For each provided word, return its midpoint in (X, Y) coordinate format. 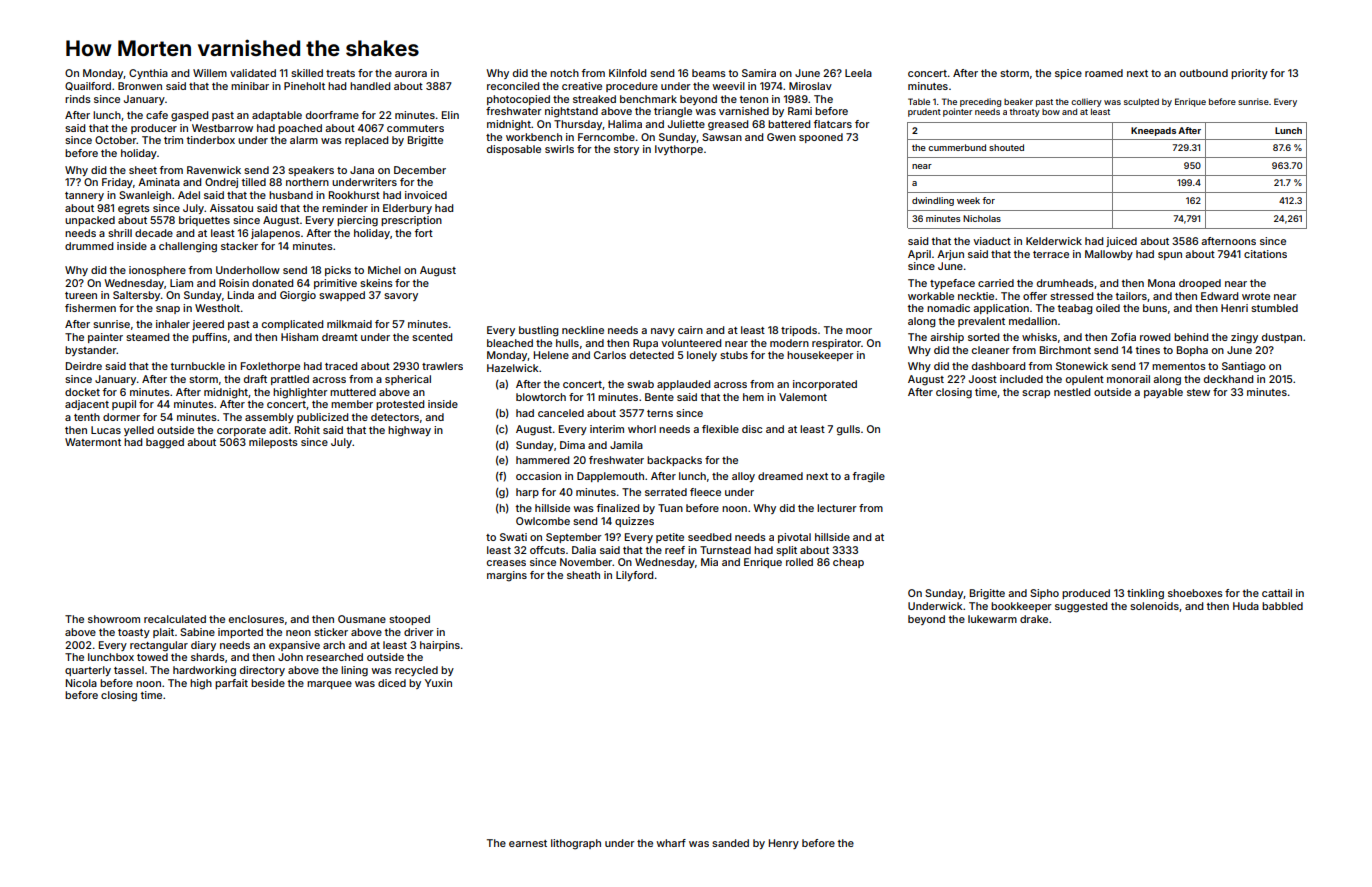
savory (401, 297)
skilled (307, 73)
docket (82, 392)
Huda (1246, 606)
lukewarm (992, 619)
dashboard (998, 366)
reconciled (513, 86)
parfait (231, 684)
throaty (1024, 112)
